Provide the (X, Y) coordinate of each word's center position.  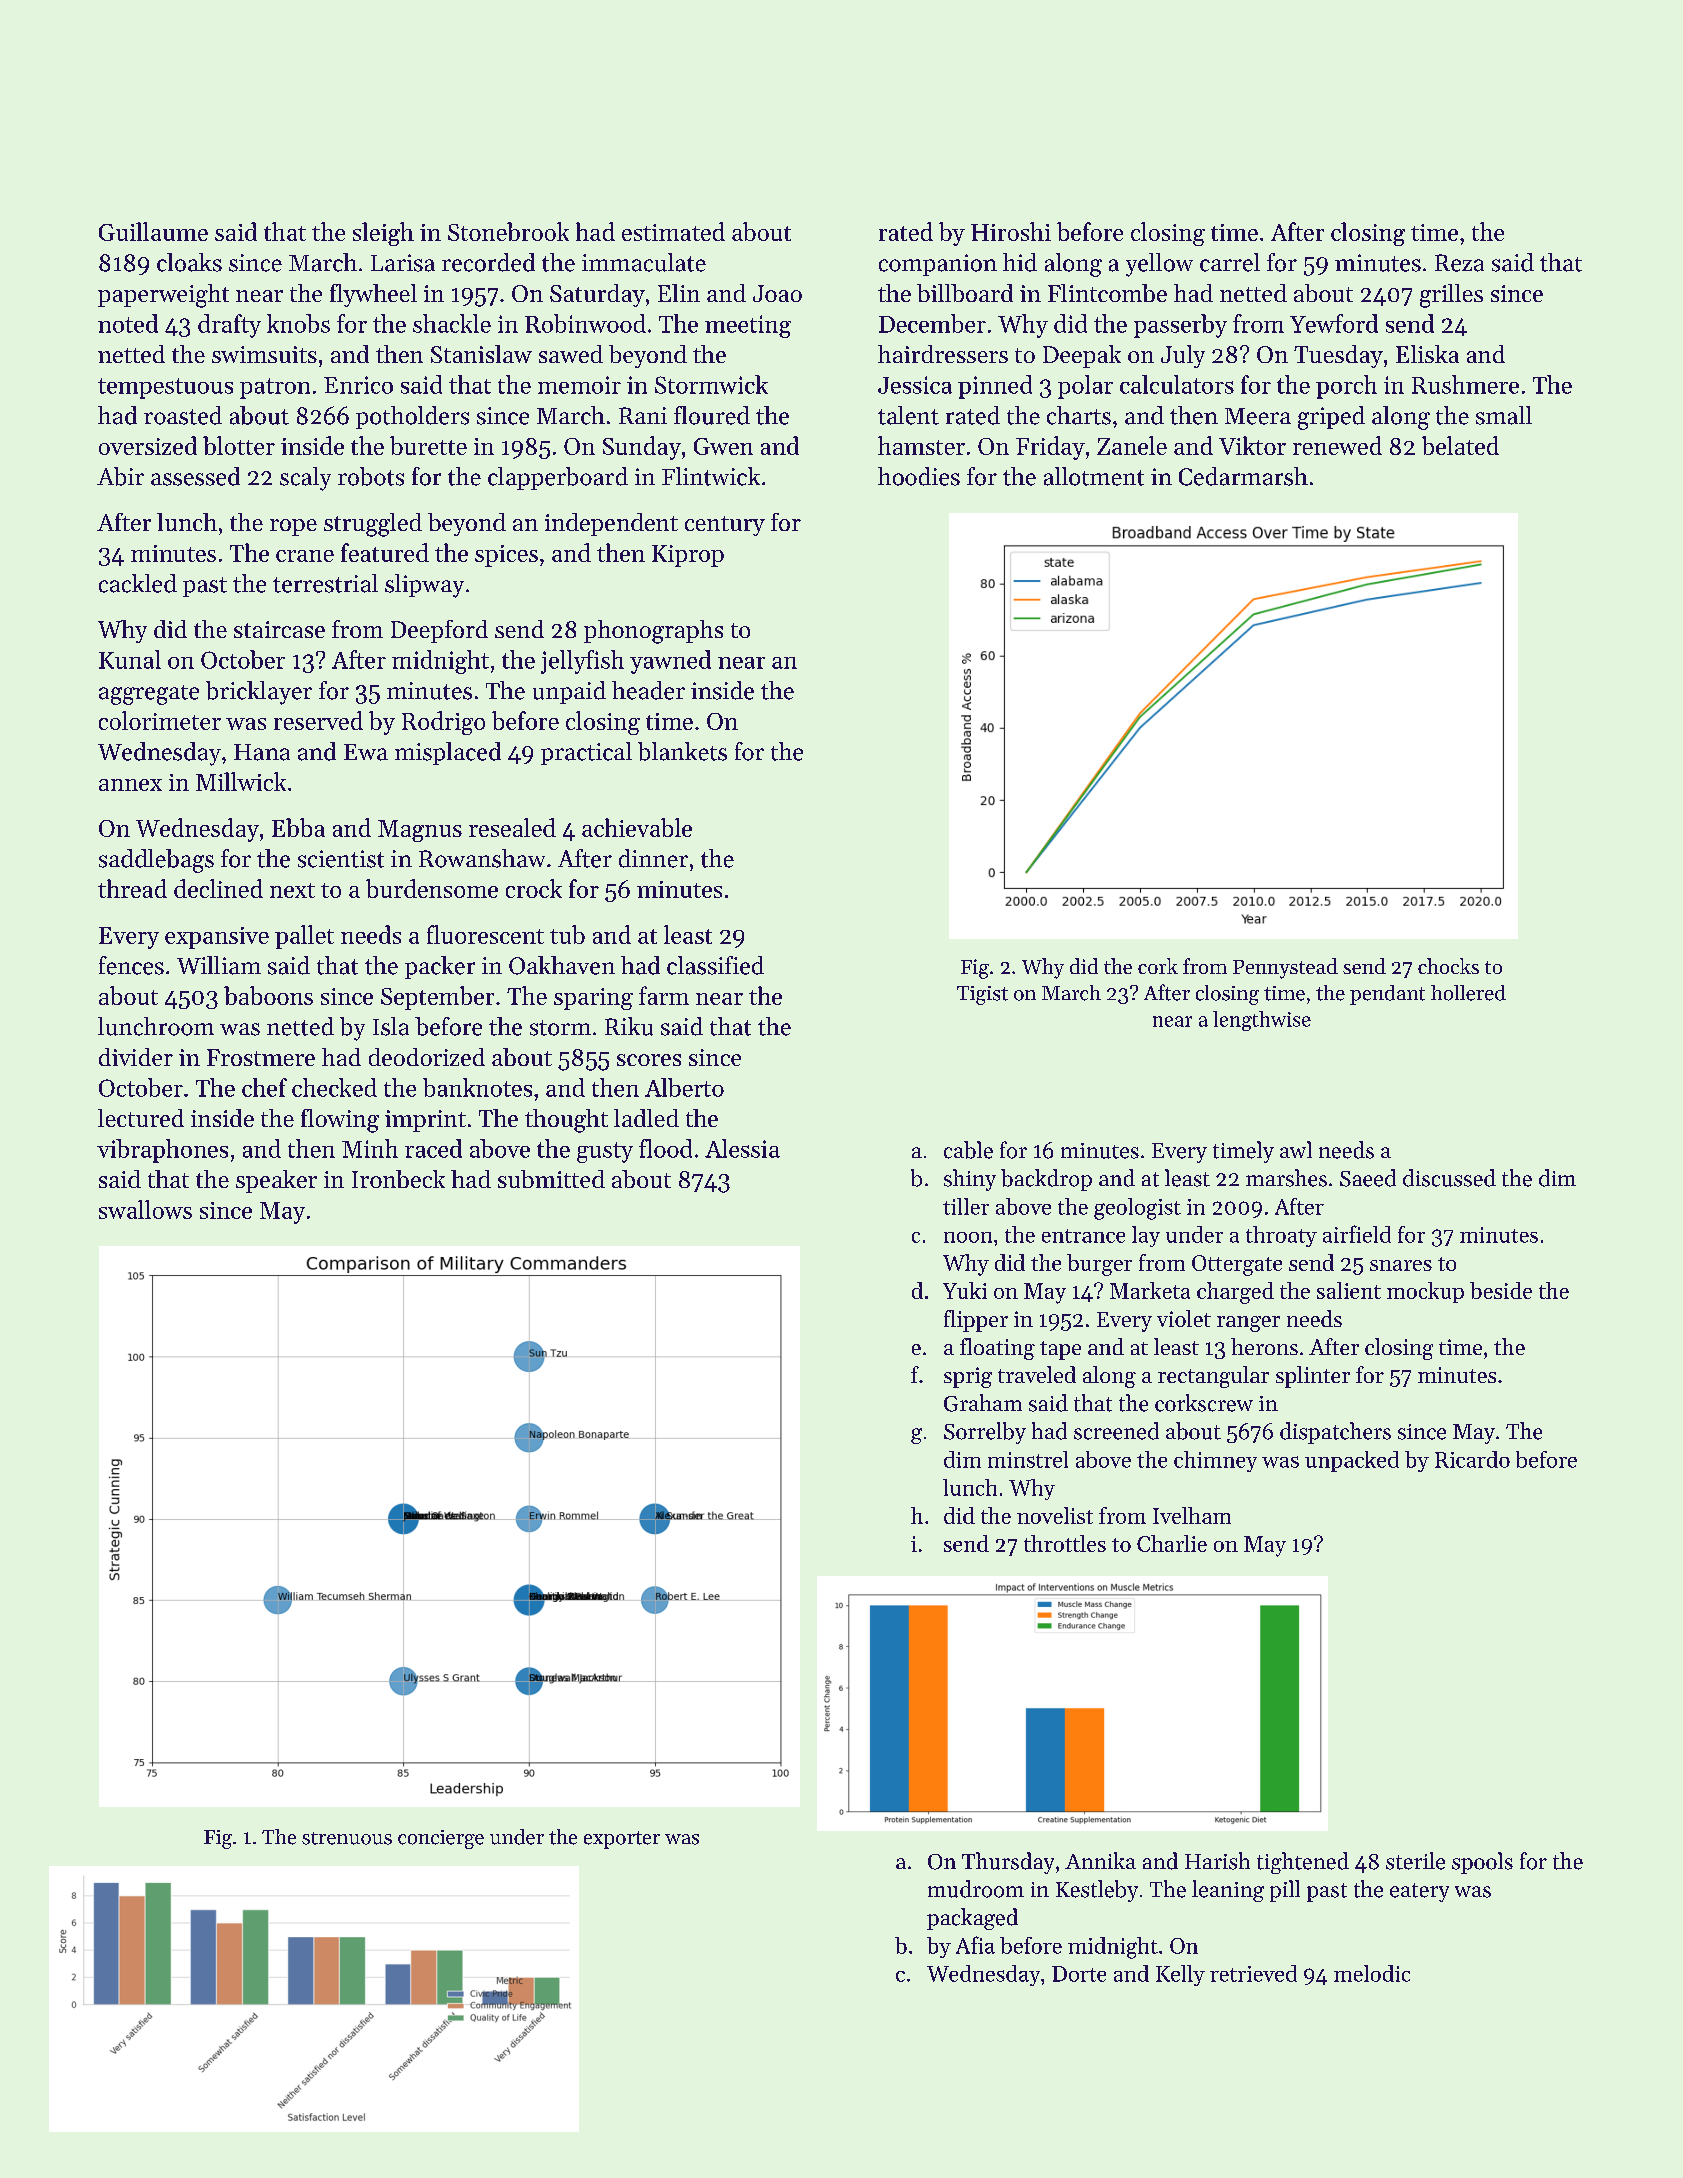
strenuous (347, 1838)
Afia (975, 1945)
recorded (488, 262)
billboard (965, 293)
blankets (682, 751)
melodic (1372, 1973)
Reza (1459, 263)
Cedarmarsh (1243, 476)
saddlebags (156, 861)
